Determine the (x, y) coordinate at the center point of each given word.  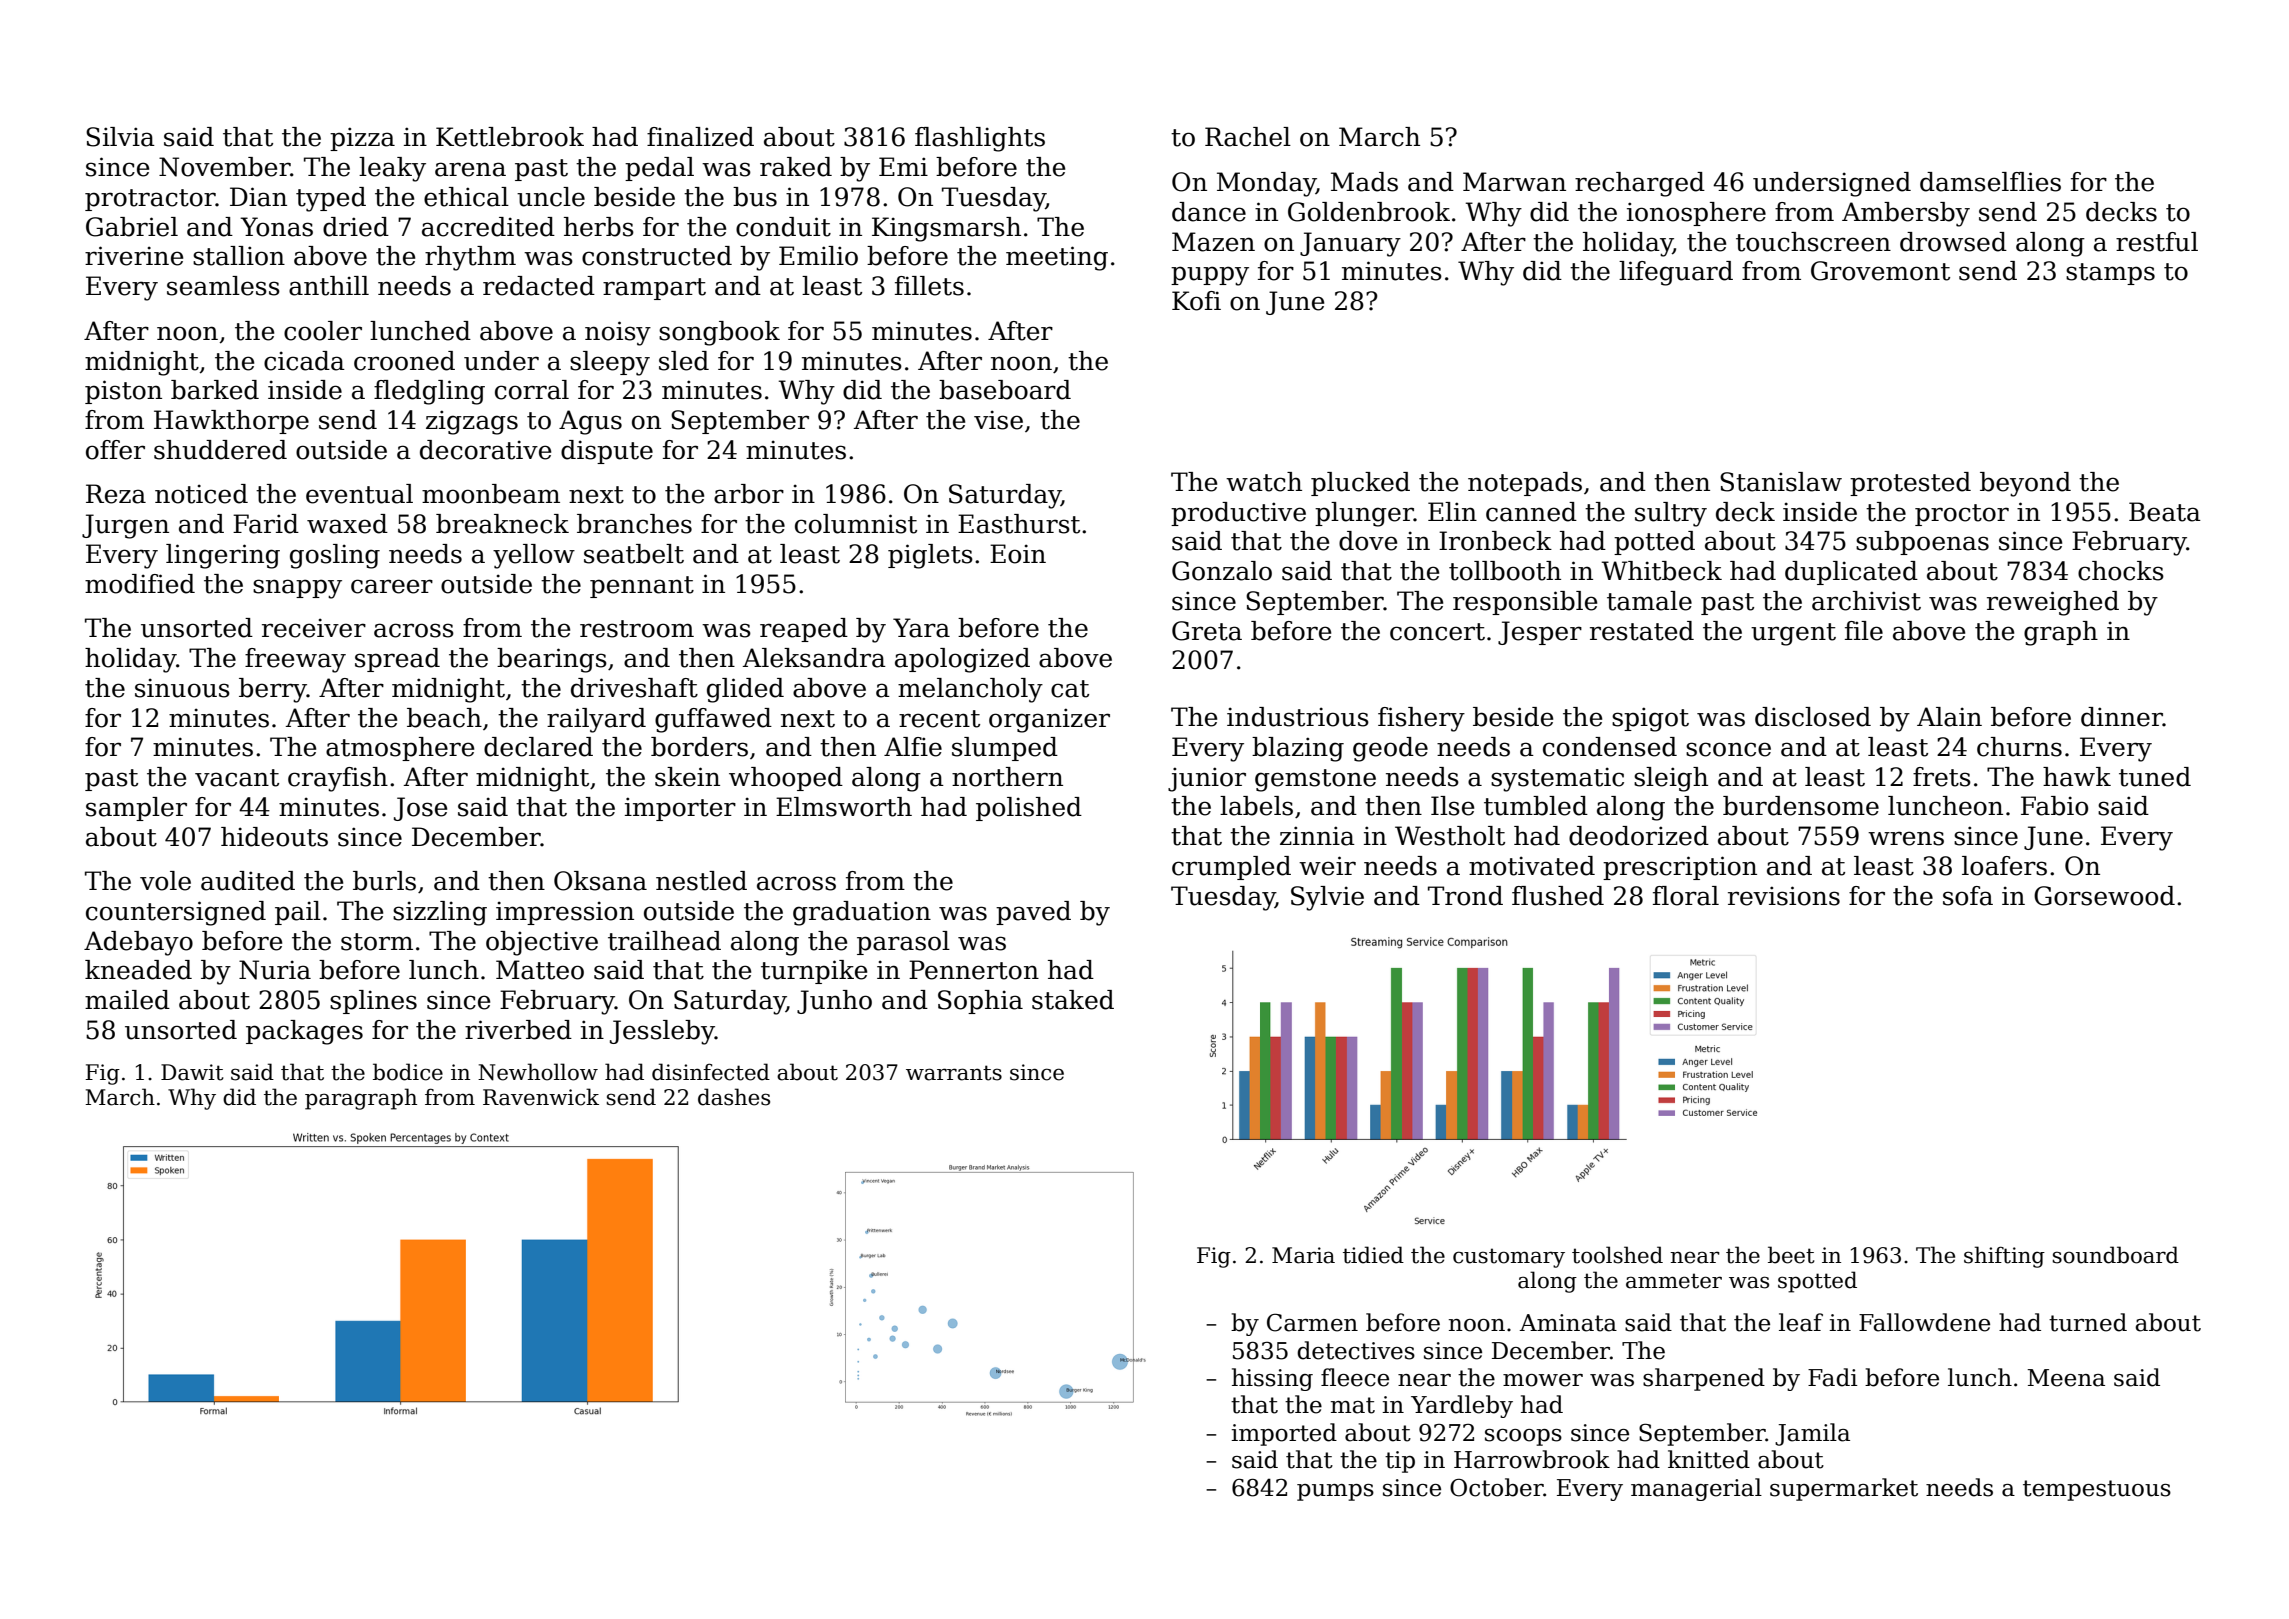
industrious (1298, 717)
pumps (1335, 1492)
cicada (304, 361)
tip (1400, 1462)
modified (140, 584)
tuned (2155, 777)
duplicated (1851, 573)
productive (1238, 514)
